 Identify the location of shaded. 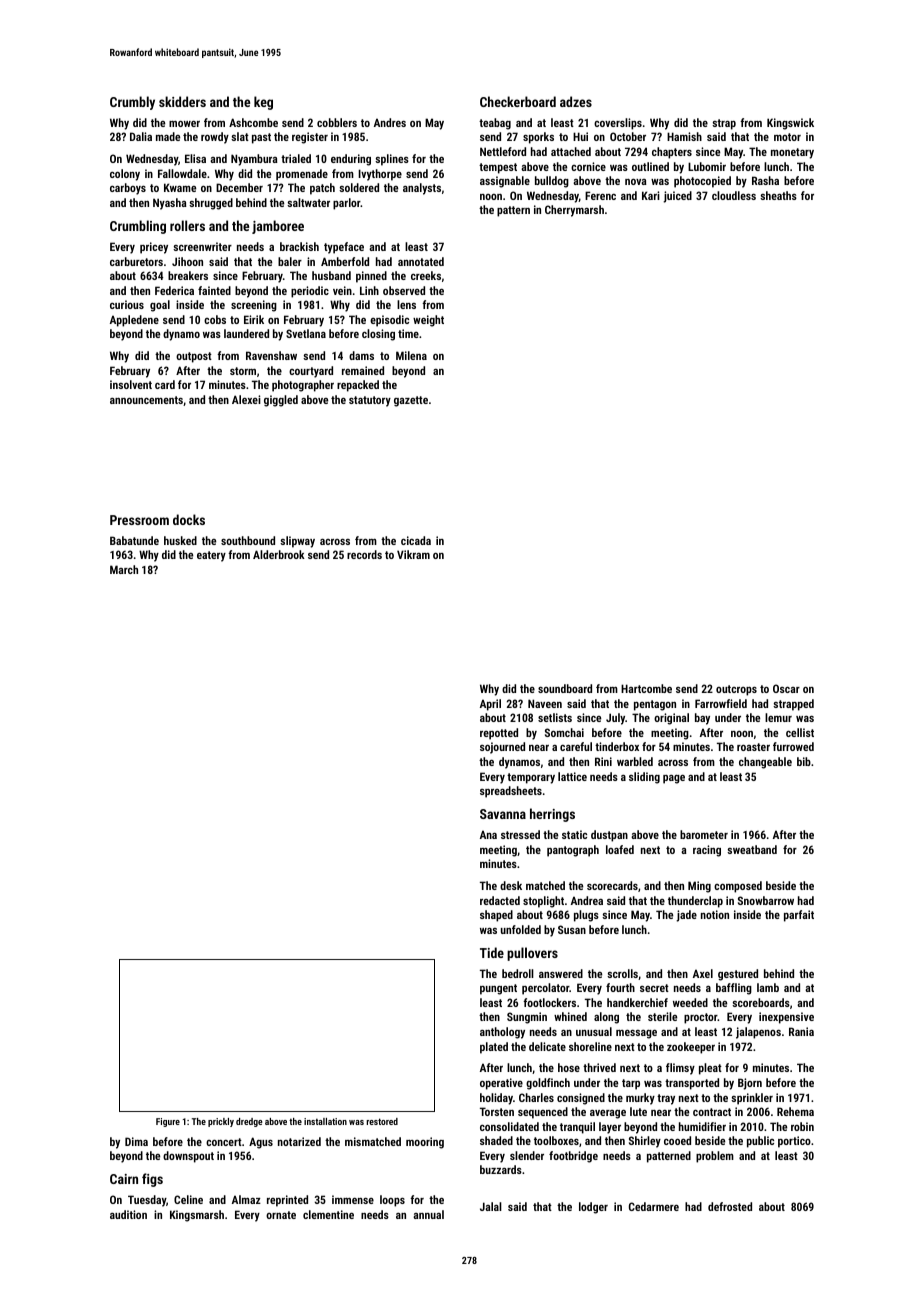
(496, 1140).
